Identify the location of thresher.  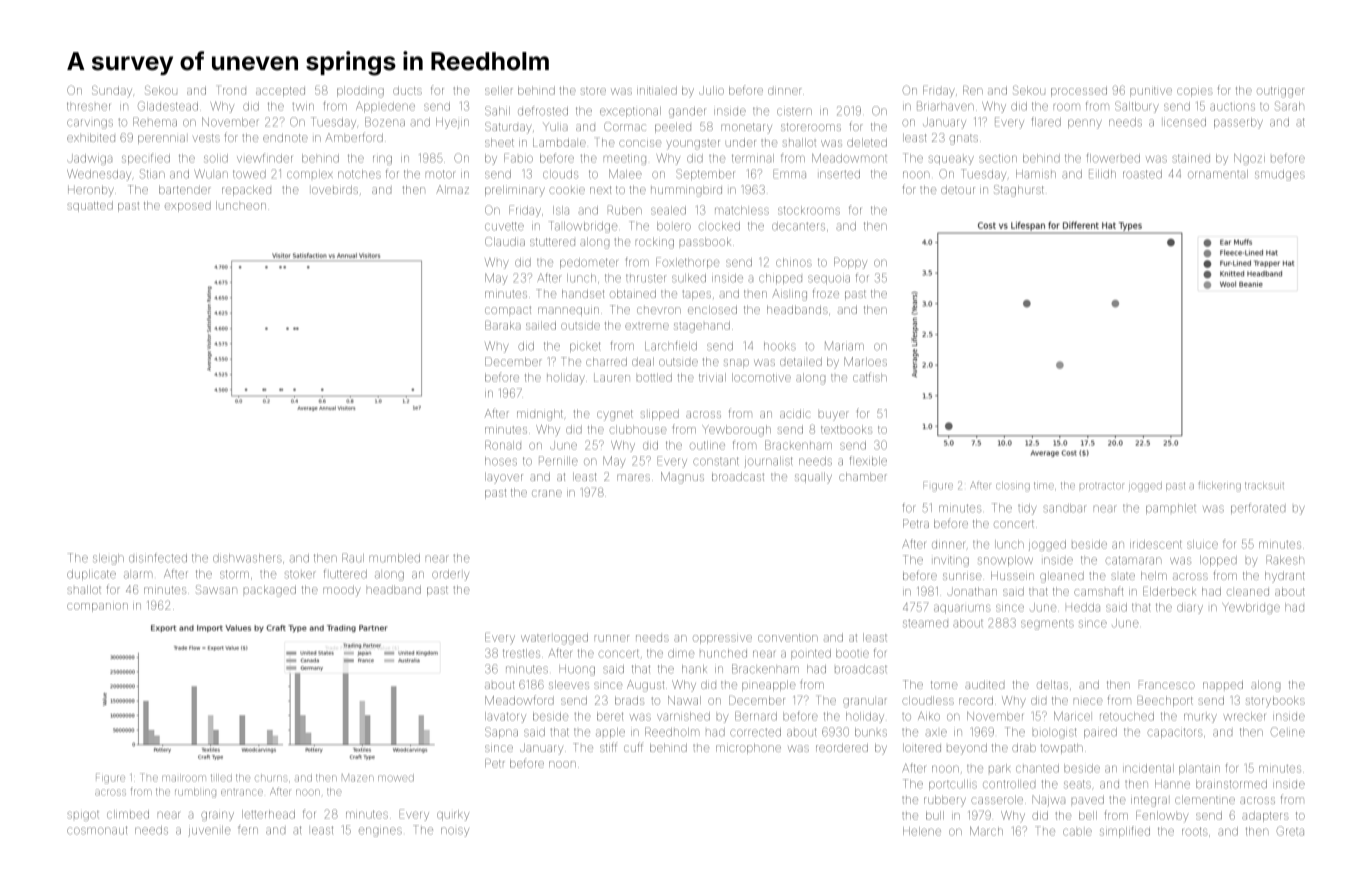
(88, 107).
